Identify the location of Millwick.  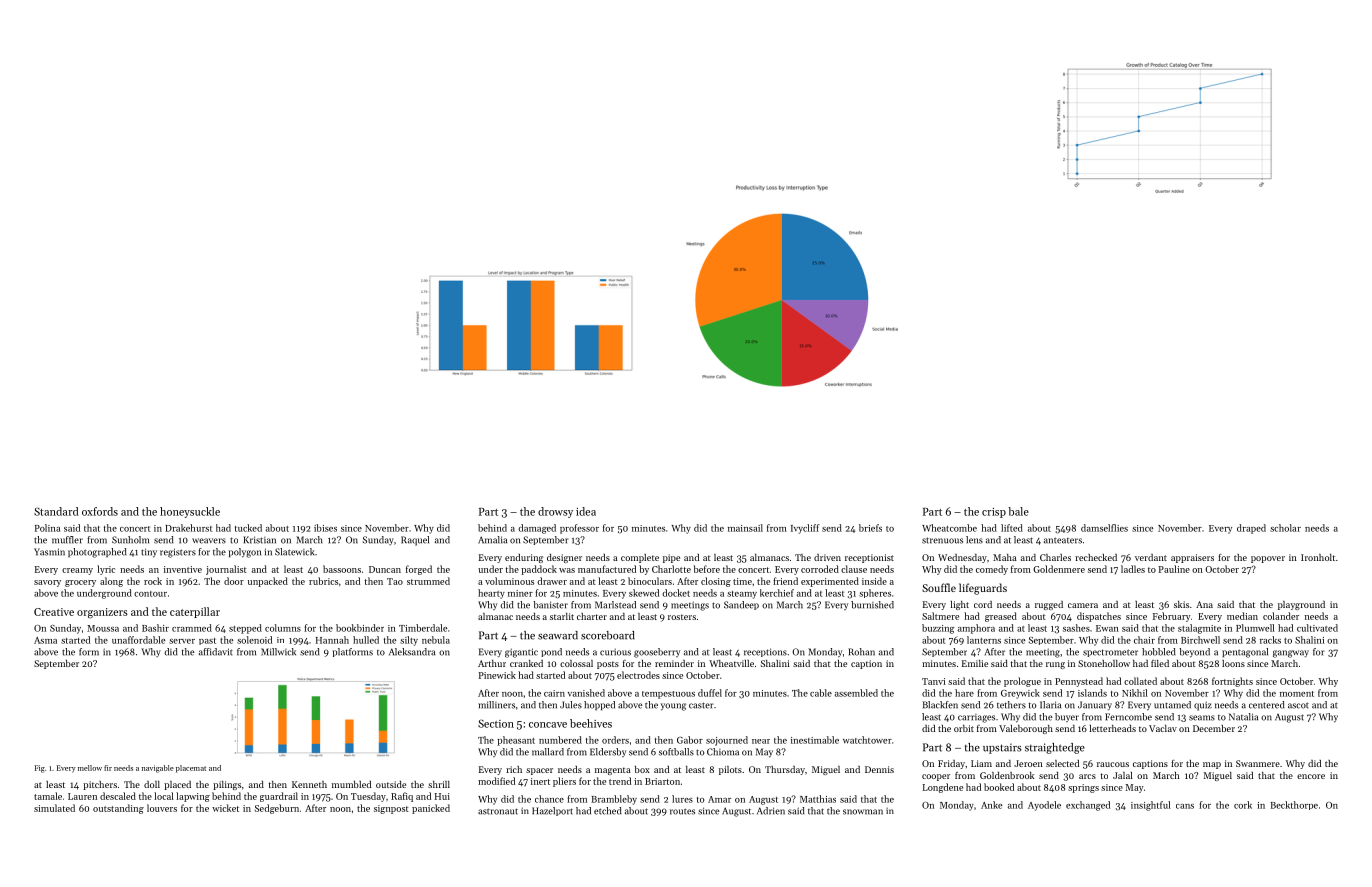
(278, 652).
